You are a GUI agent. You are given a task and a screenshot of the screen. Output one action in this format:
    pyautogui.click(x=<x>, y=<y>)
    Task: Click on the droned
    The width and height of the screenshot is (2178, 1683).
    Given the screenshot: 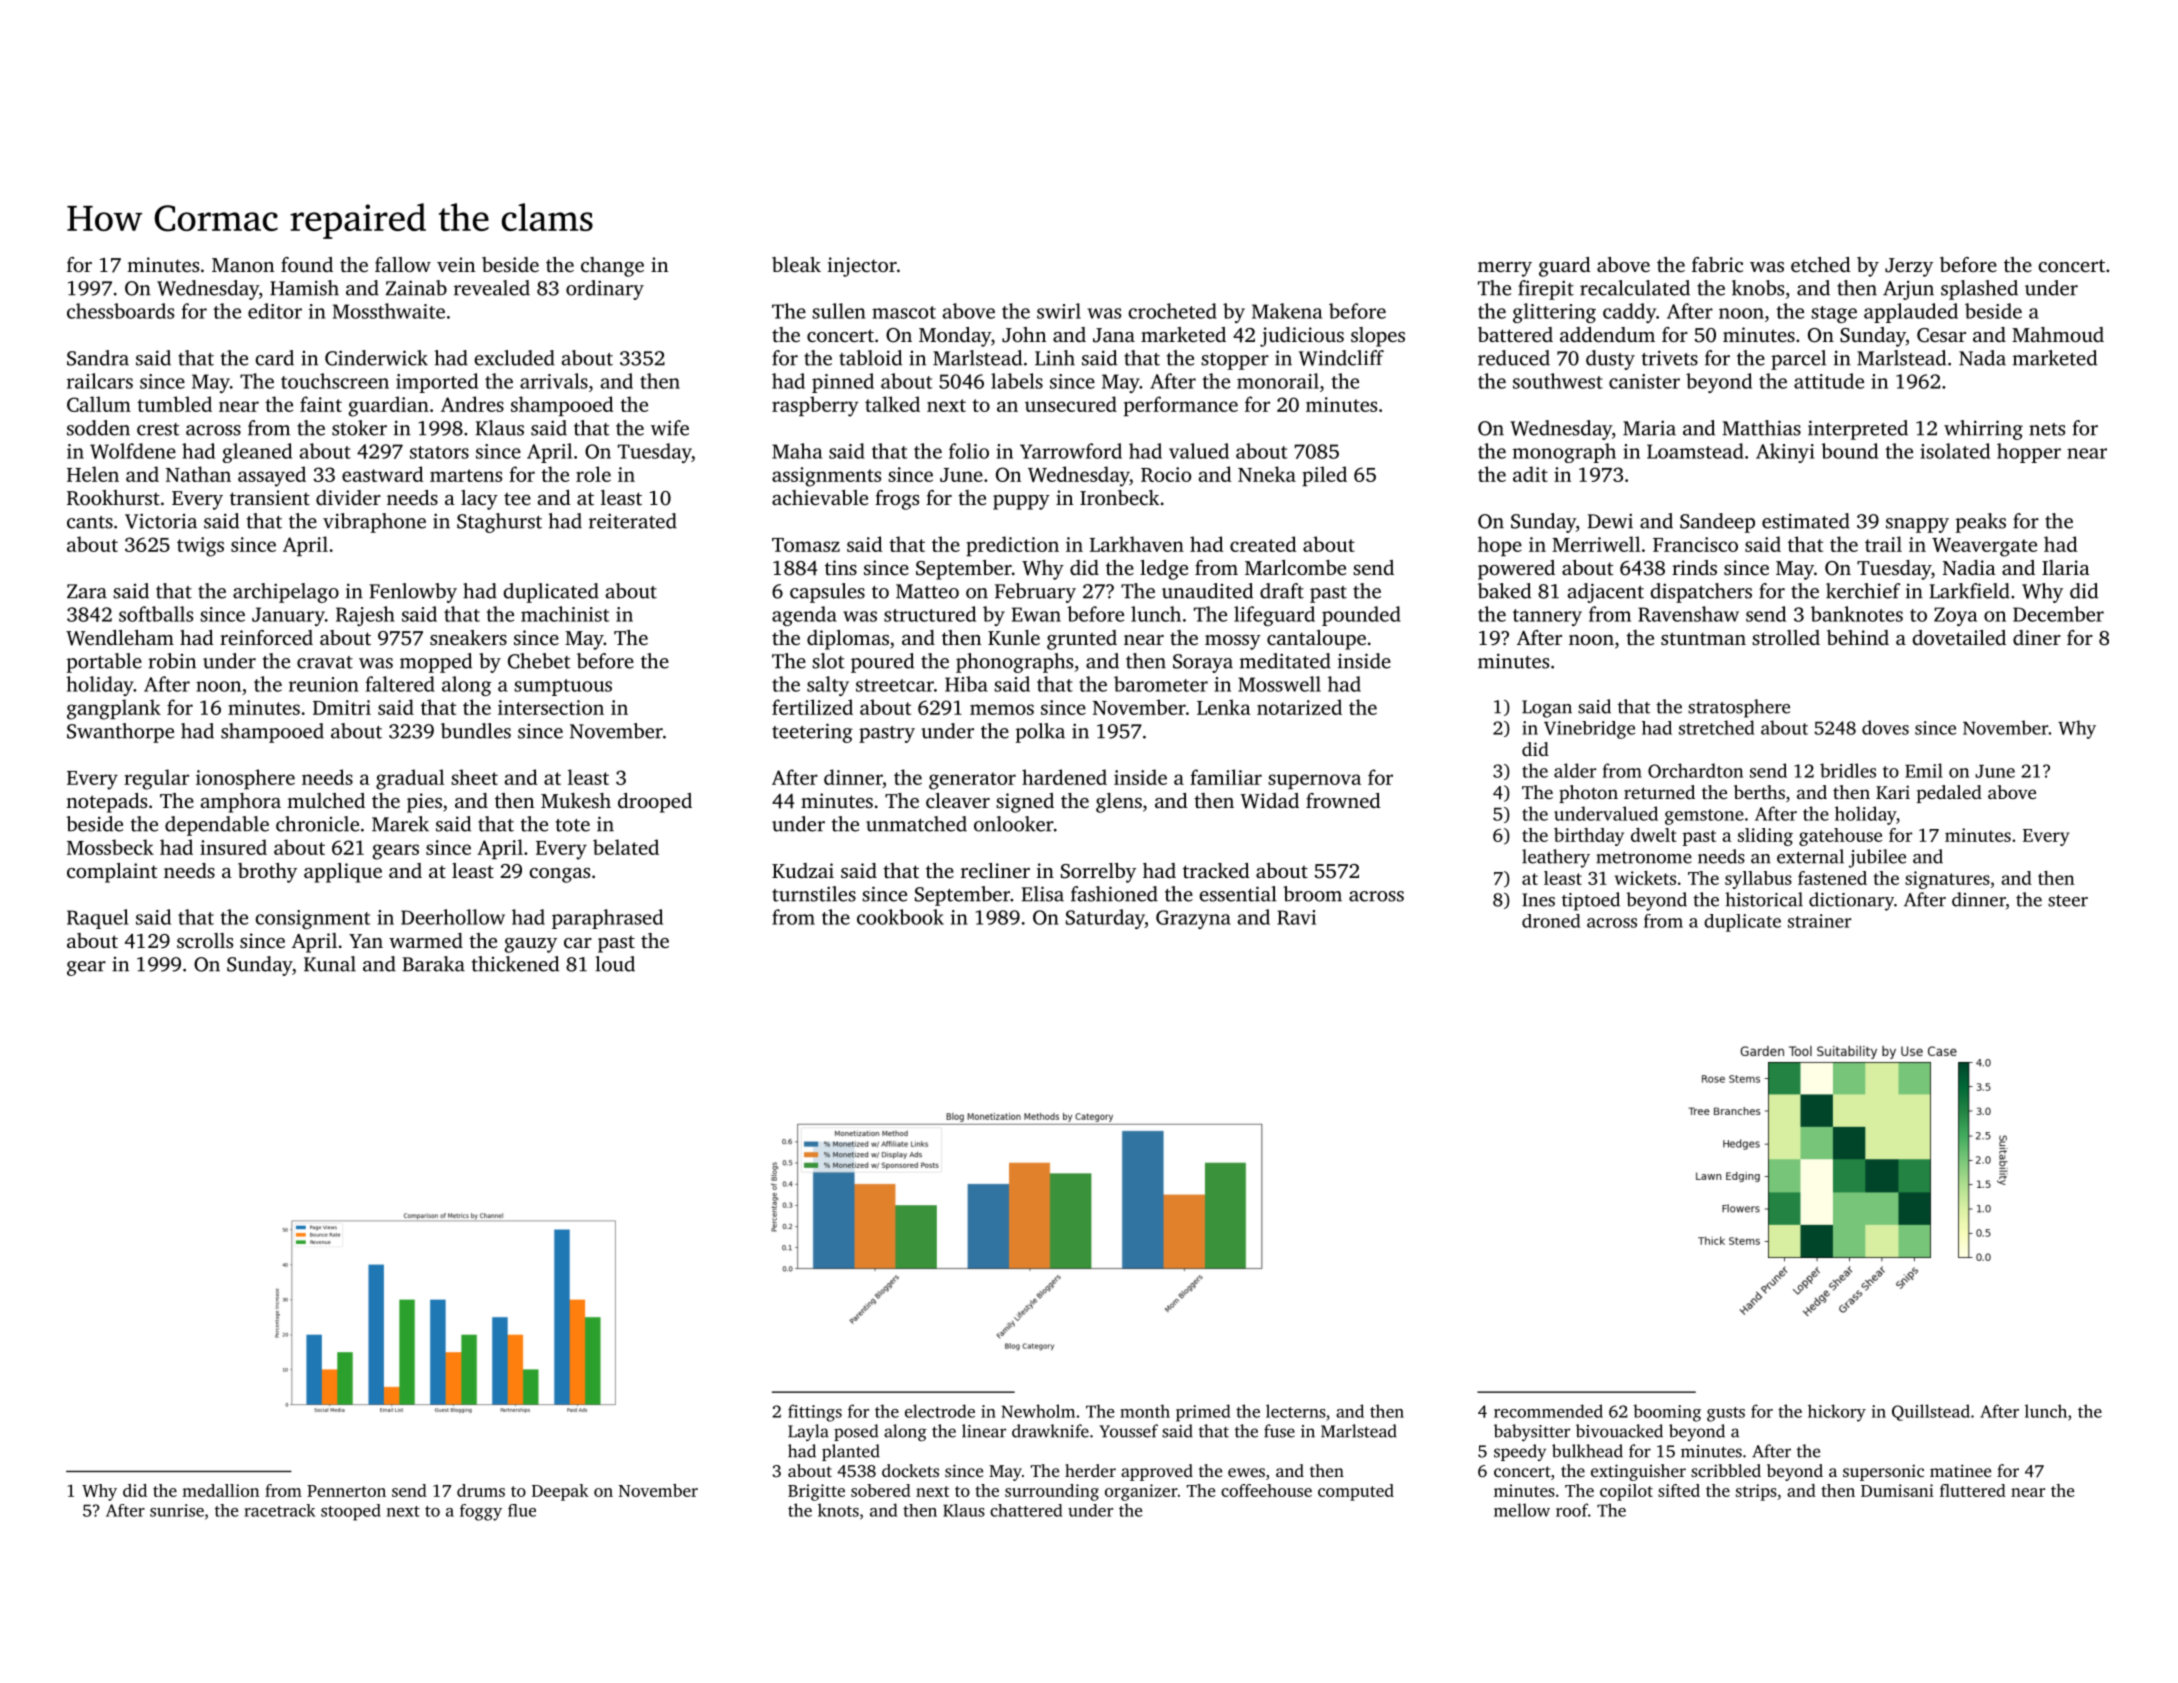 What is the action you would take?
    pyautogui.click(x=1551, y=921)
